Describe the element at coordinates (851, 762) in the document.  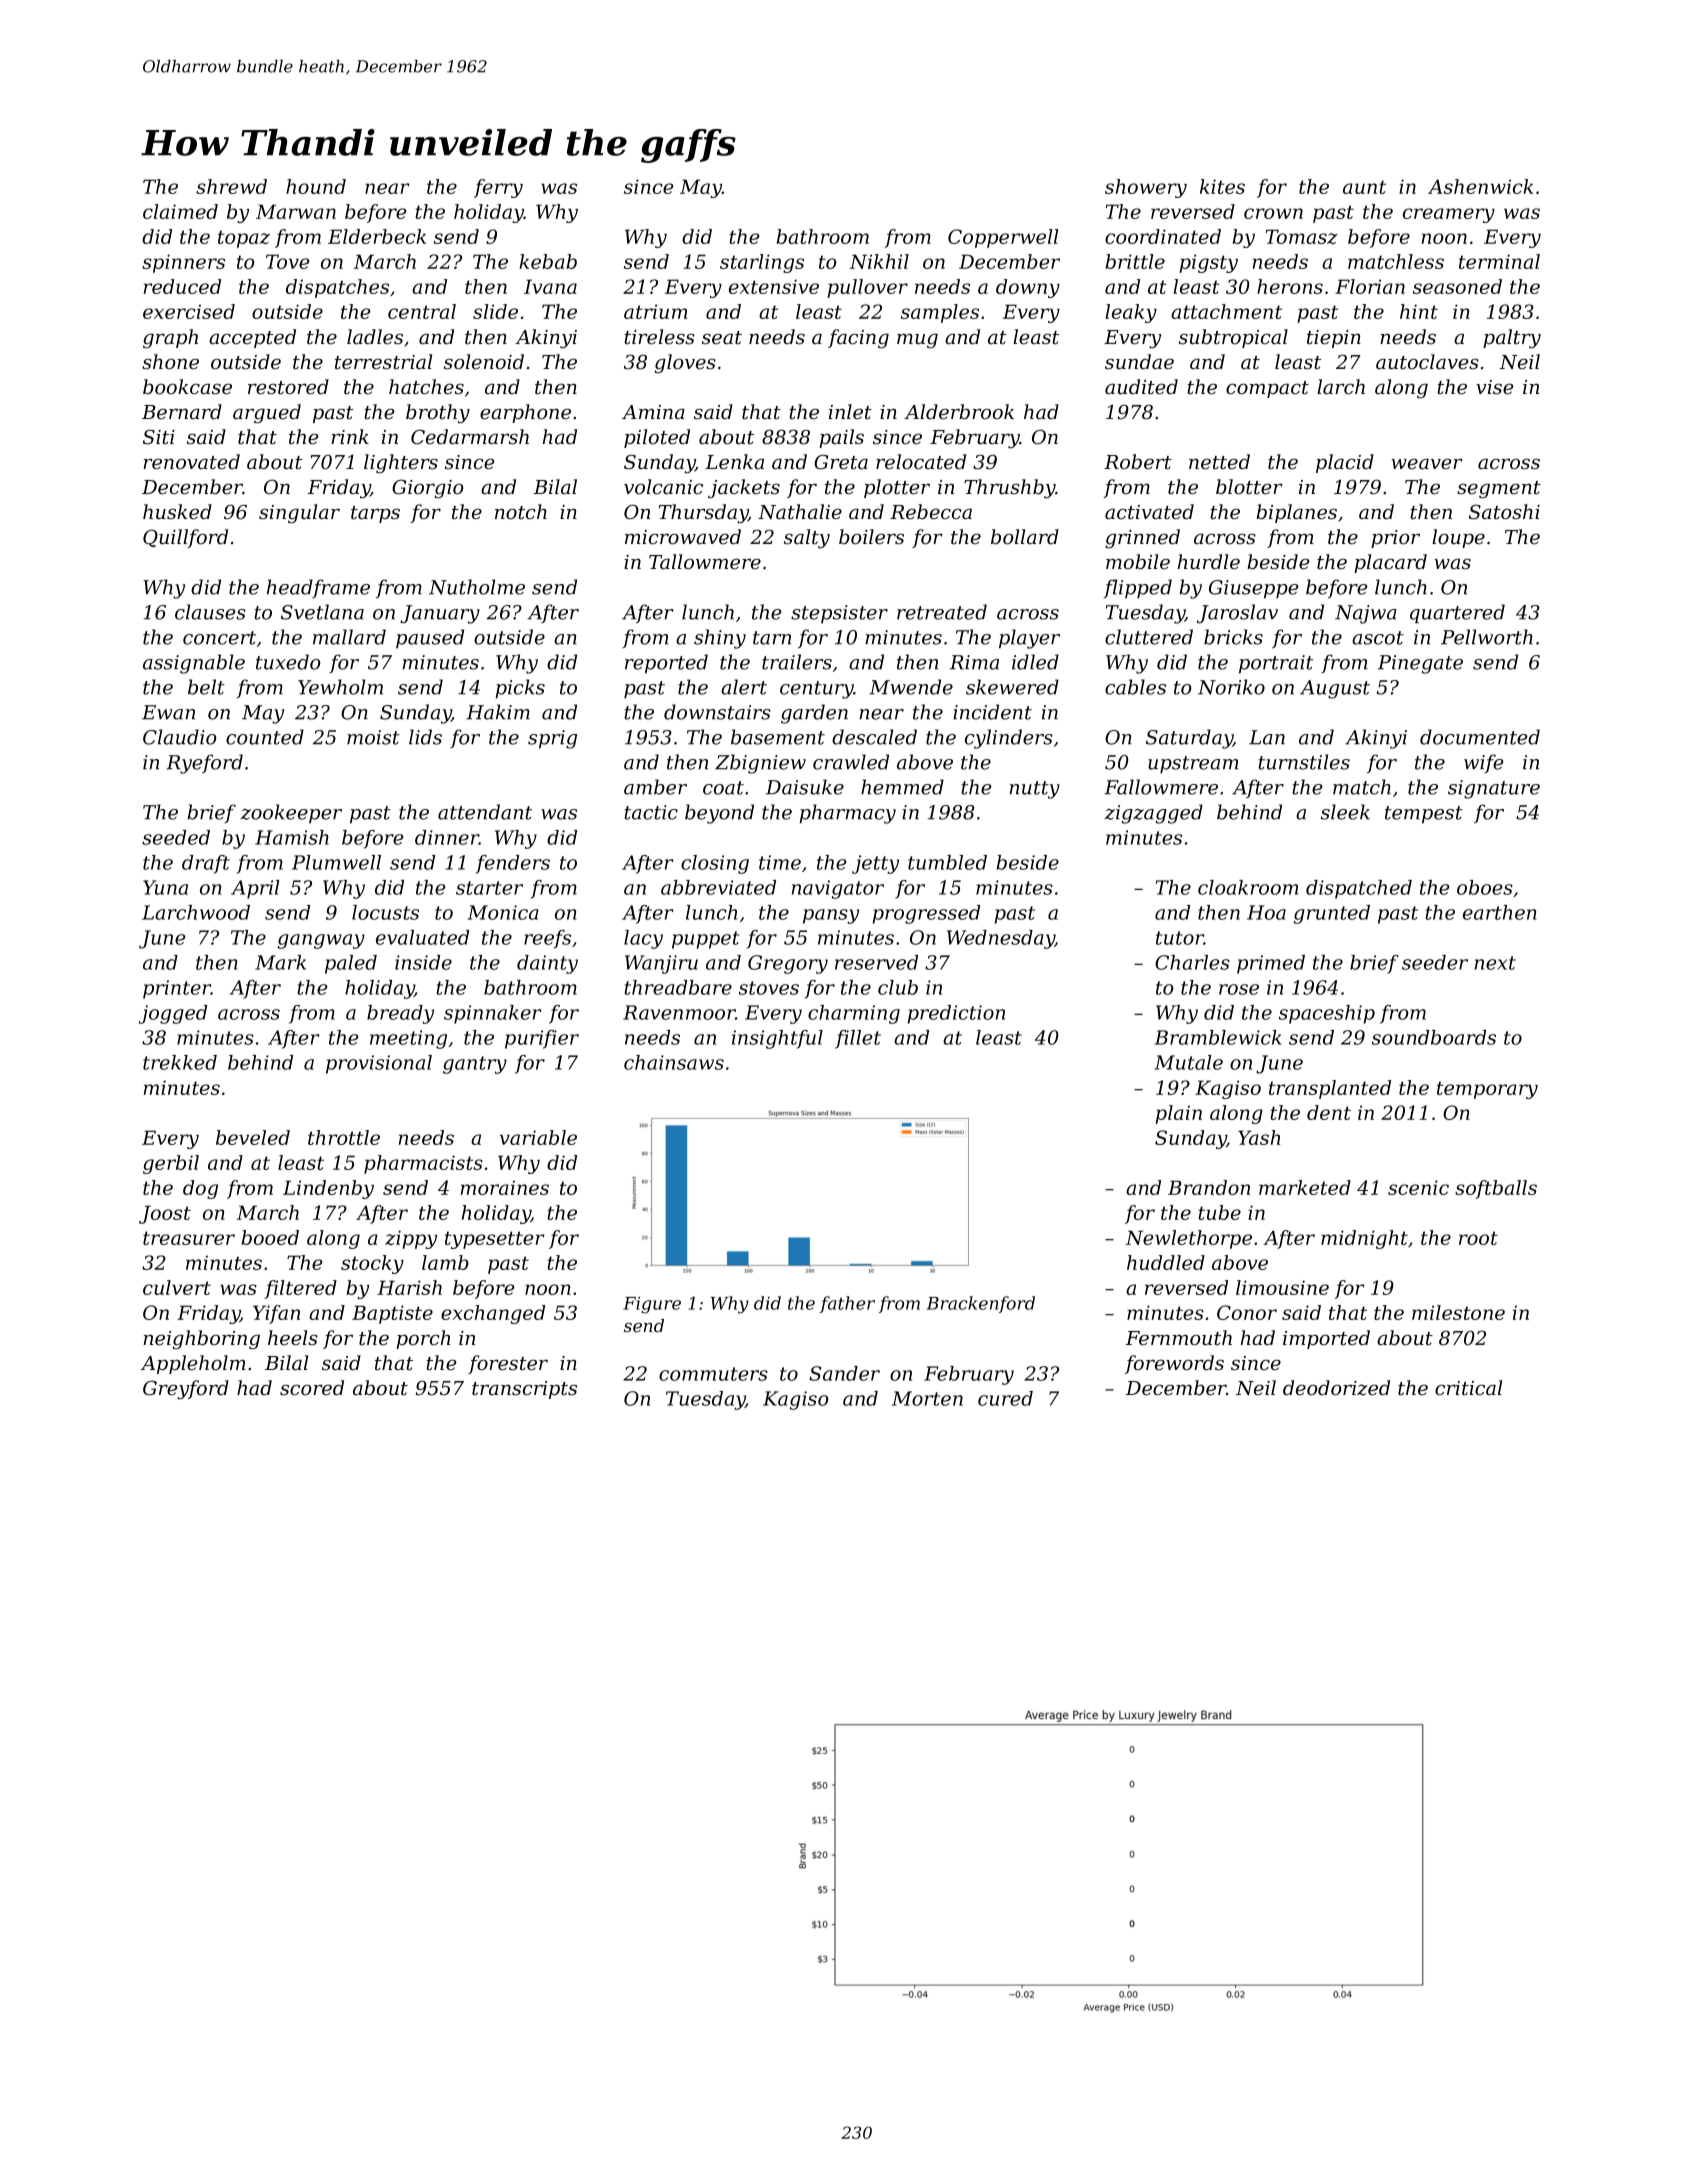
I see `crawled` at that location.
